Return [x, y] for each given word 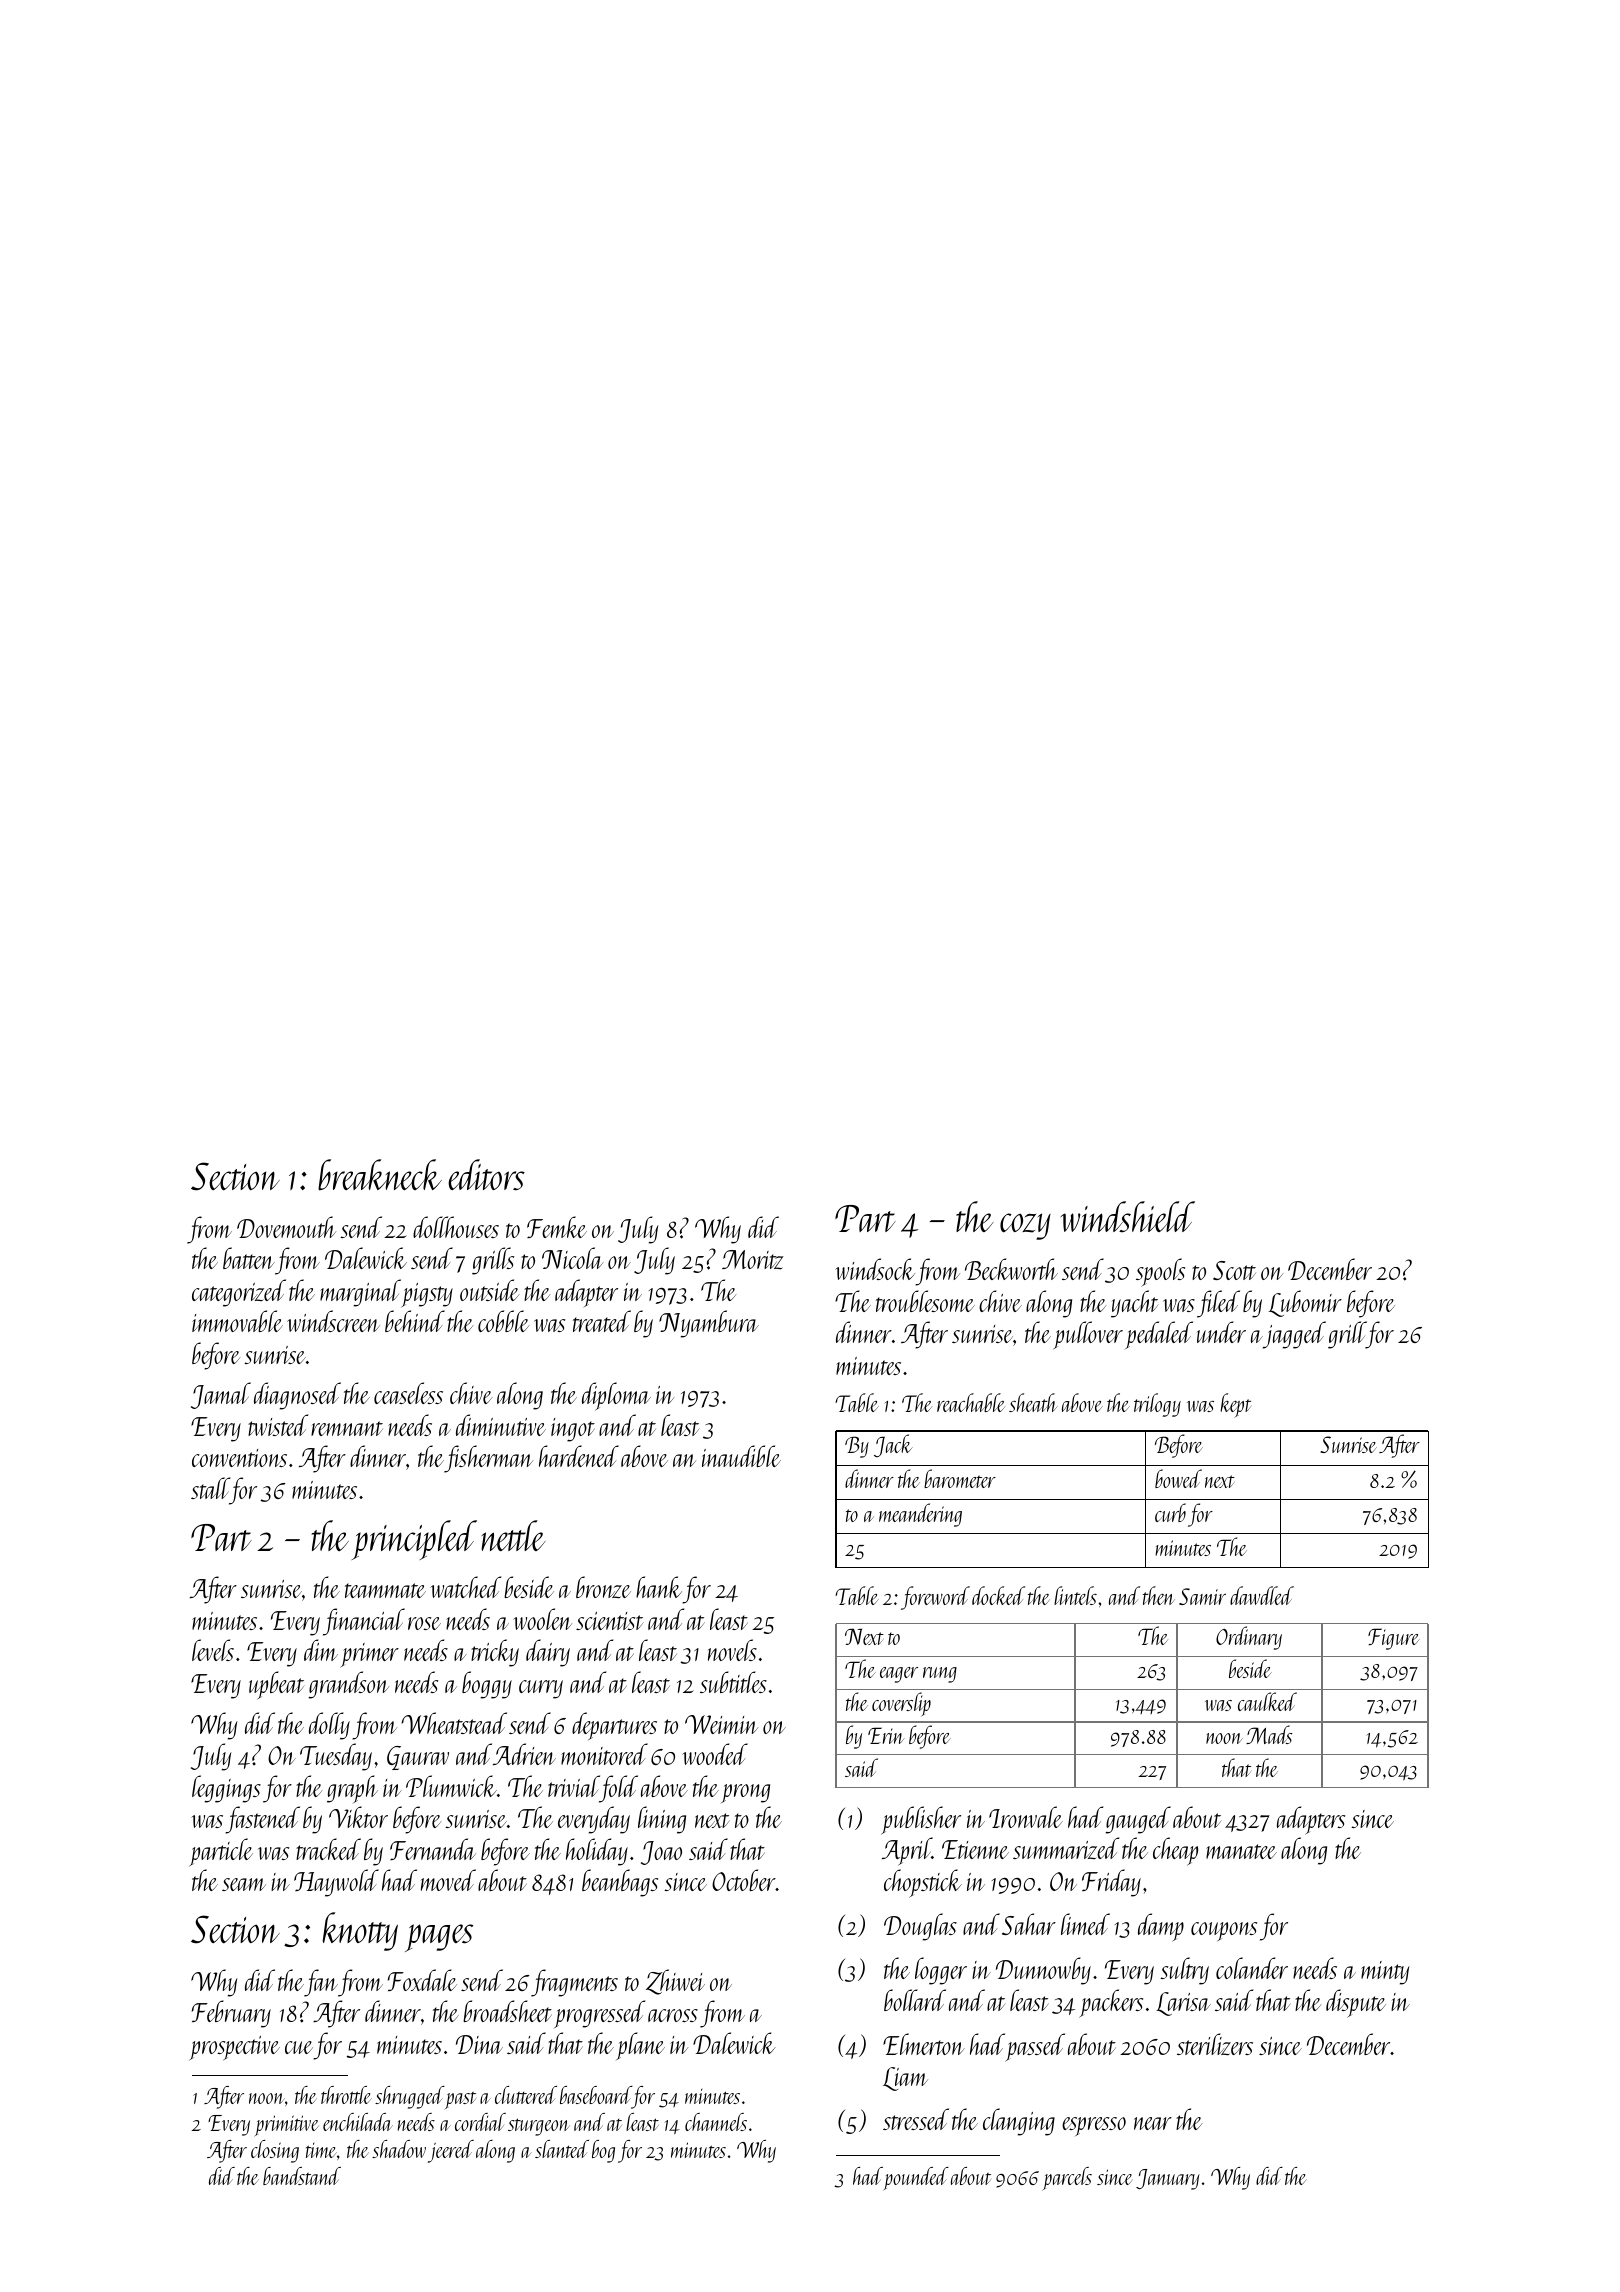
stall [210, 1488]
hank [659, 1587]
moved [448, 1880]
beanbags [620, 1883]
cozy [1025, 1226]
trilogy [1157, 1405]
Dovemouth [286, 1227]
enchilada [358, 2122]
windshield [1128, 1216]
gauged [1138, 1820]
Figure [1394, 1639]
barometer [960, 1478]
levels [213, 1650]
